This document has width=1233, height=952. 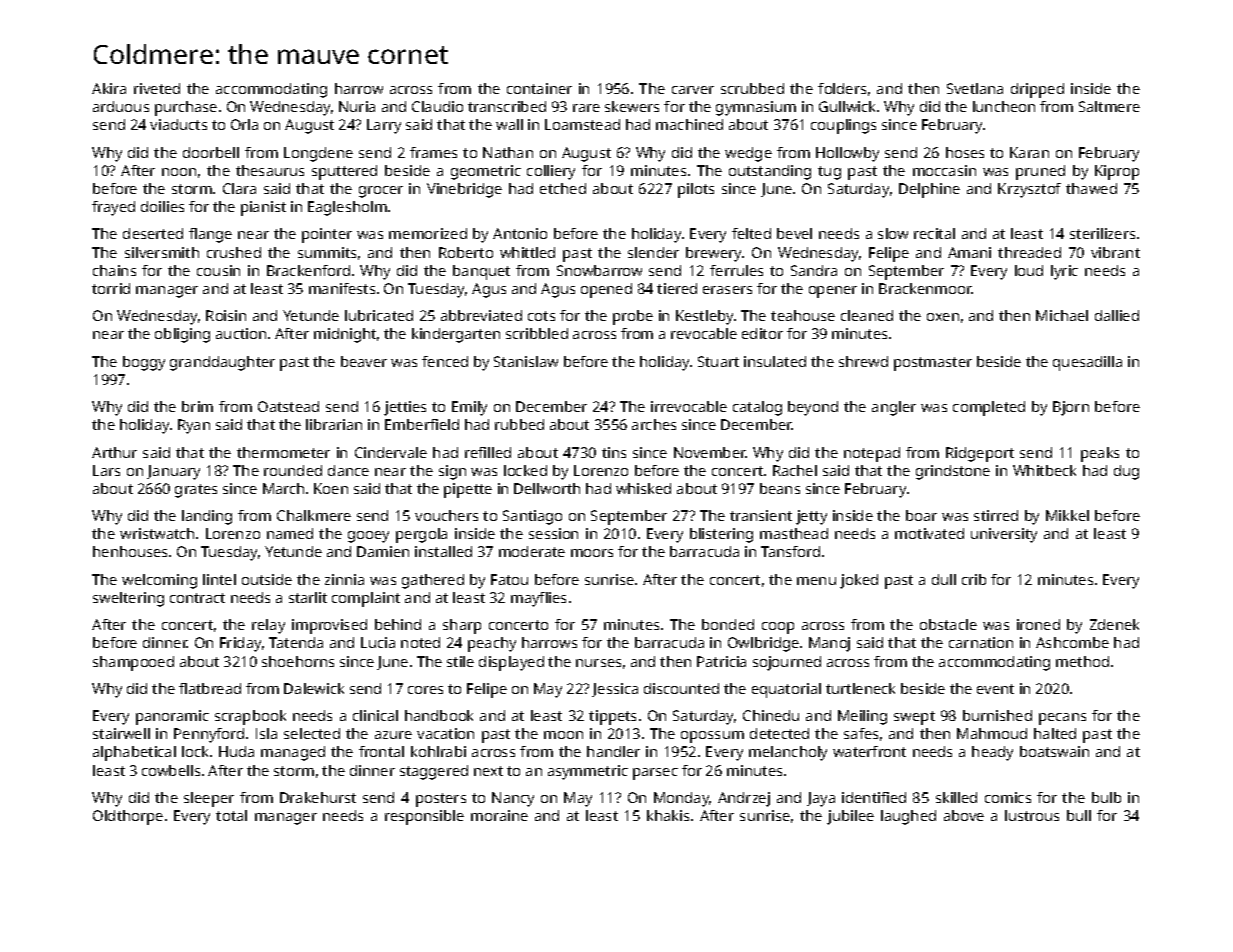 I want to click on Brackenmoor, so click(x=925, y=288).
